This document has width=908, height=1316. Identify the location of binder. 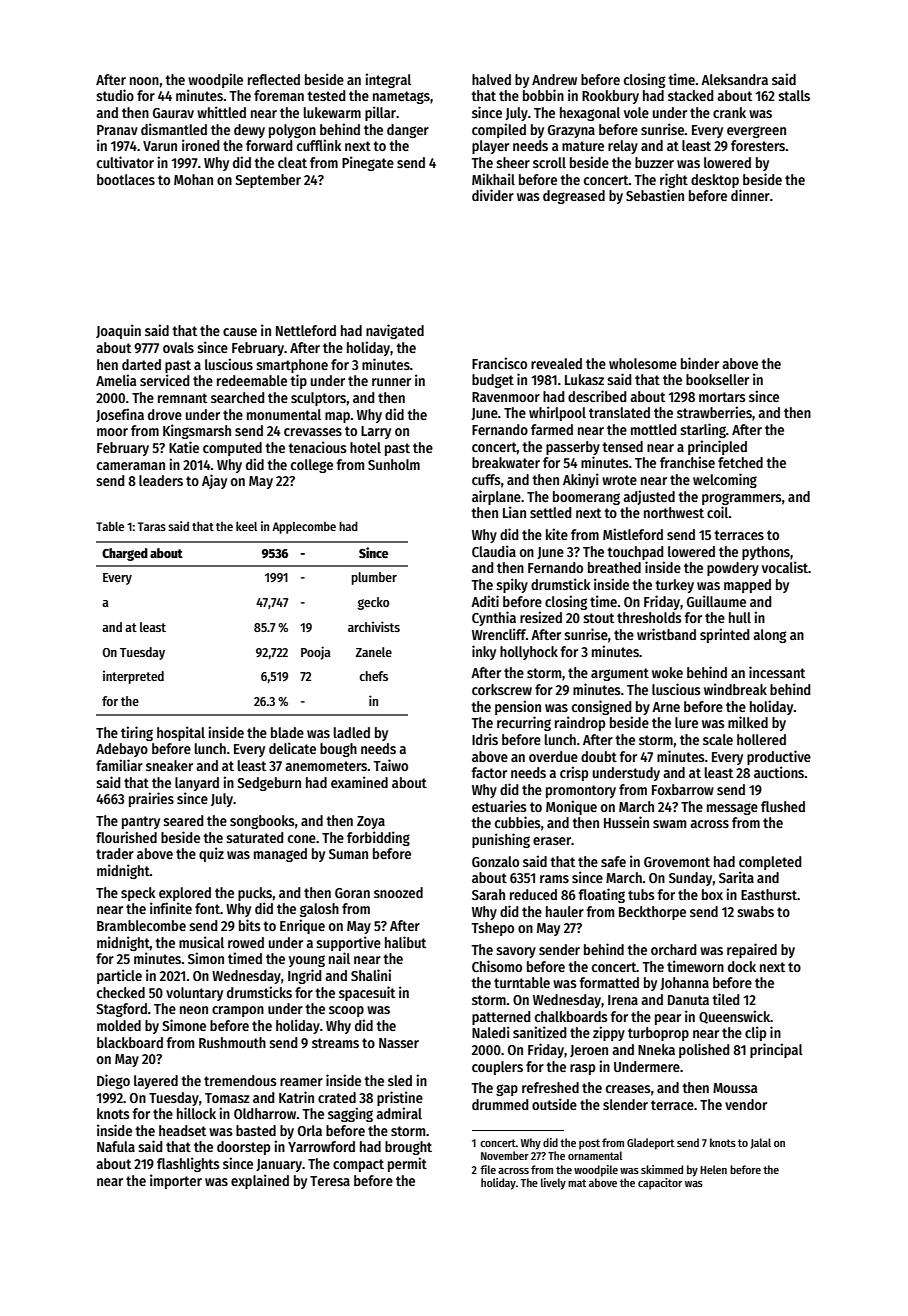
(700, 363).
